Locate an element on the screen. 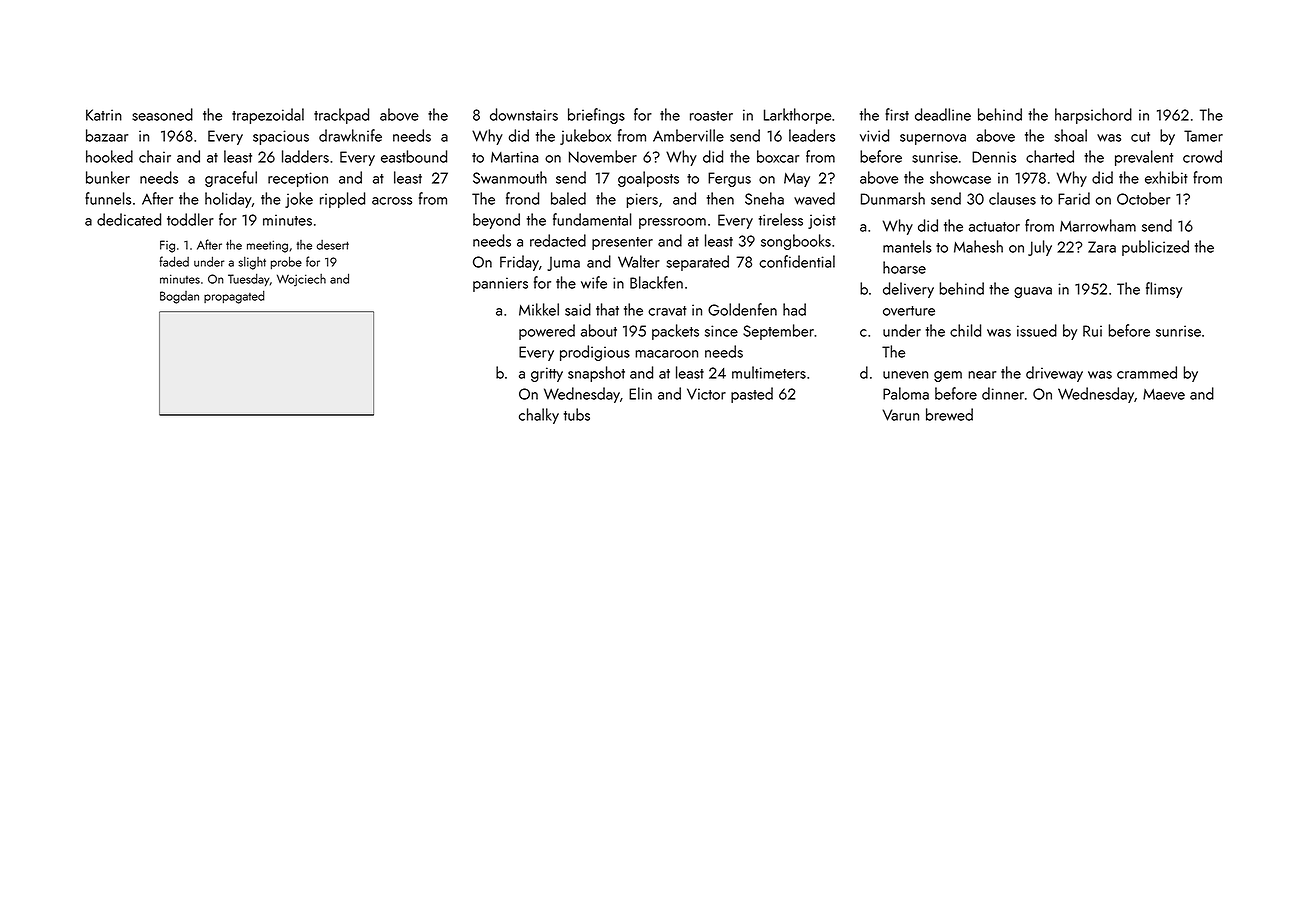 This screenshot has width=1308, height=924. Katrin is located at coordinates (104, 115).
